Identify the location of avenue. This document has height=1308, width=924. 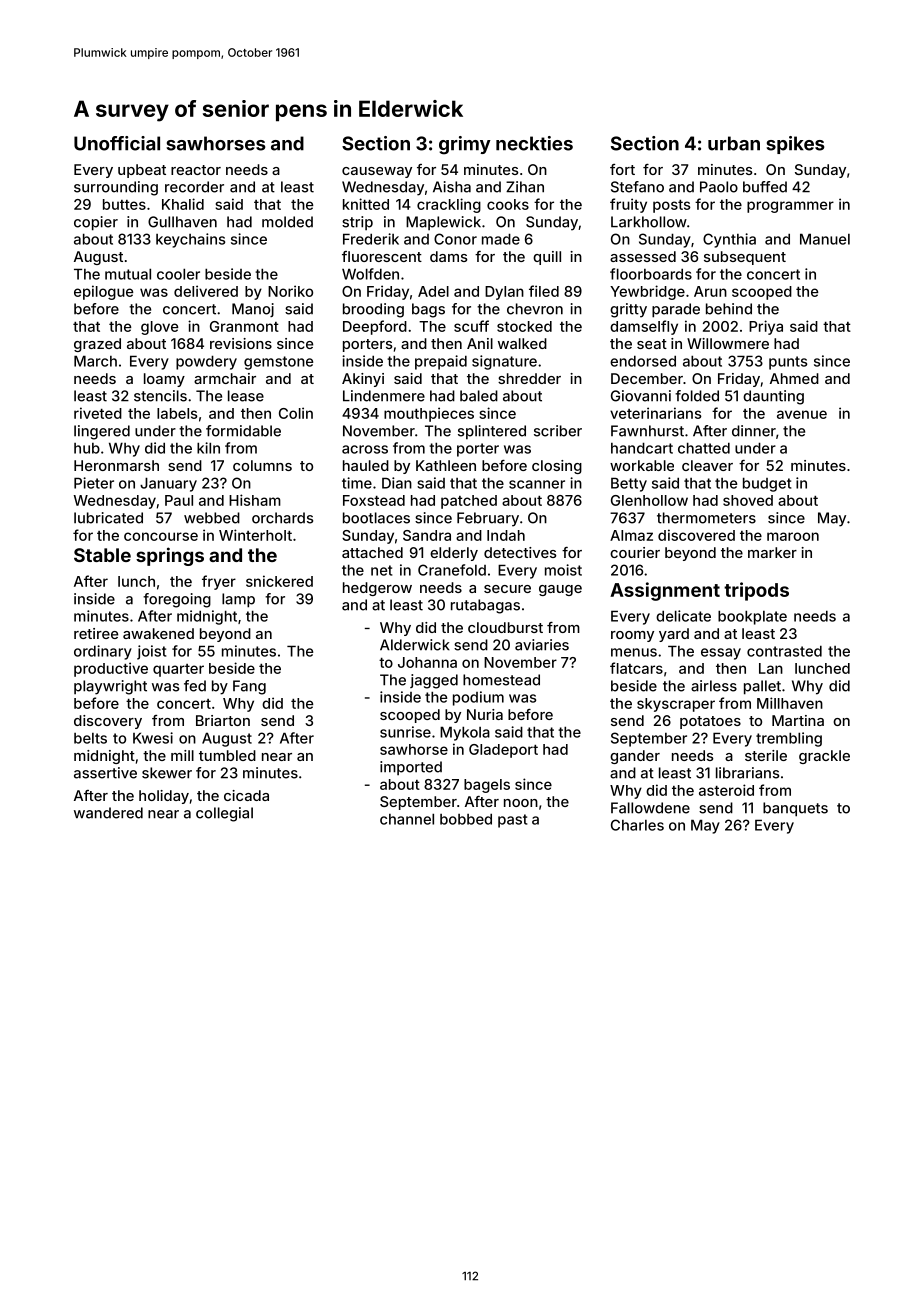
(802, 414).
